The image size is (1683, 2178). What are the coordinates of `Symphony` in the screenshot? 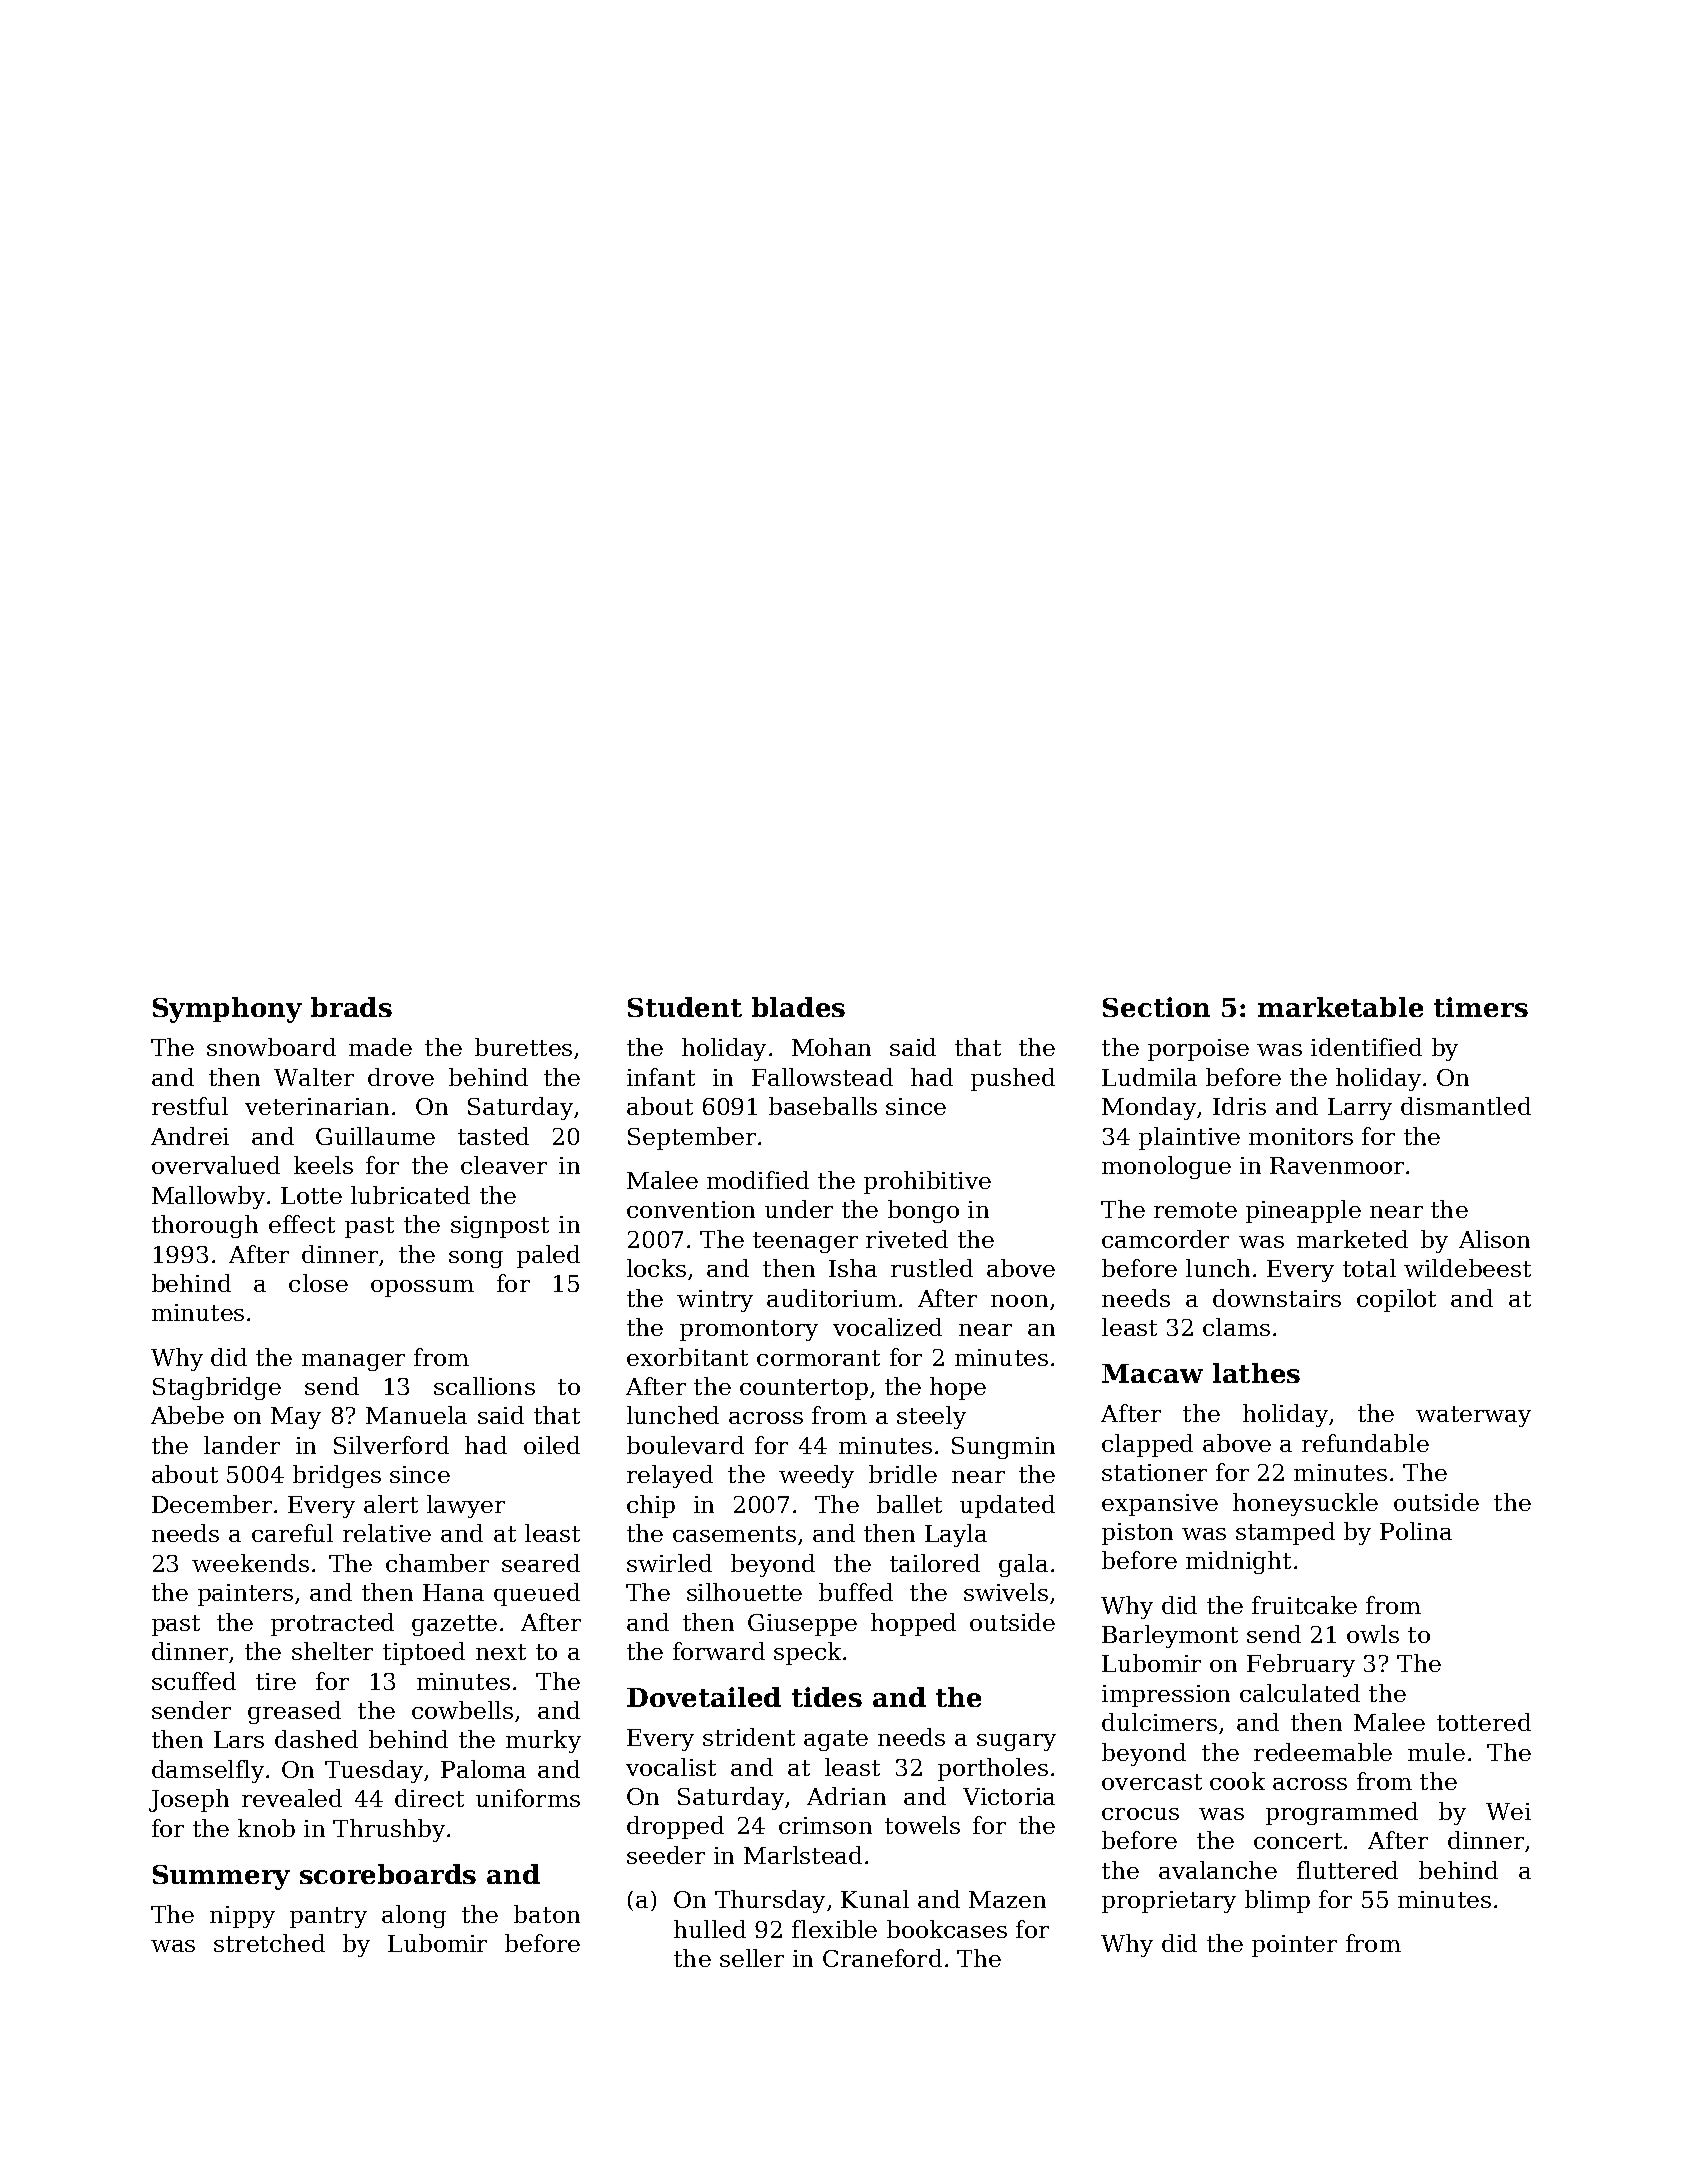 It's located at (227, 1010).
